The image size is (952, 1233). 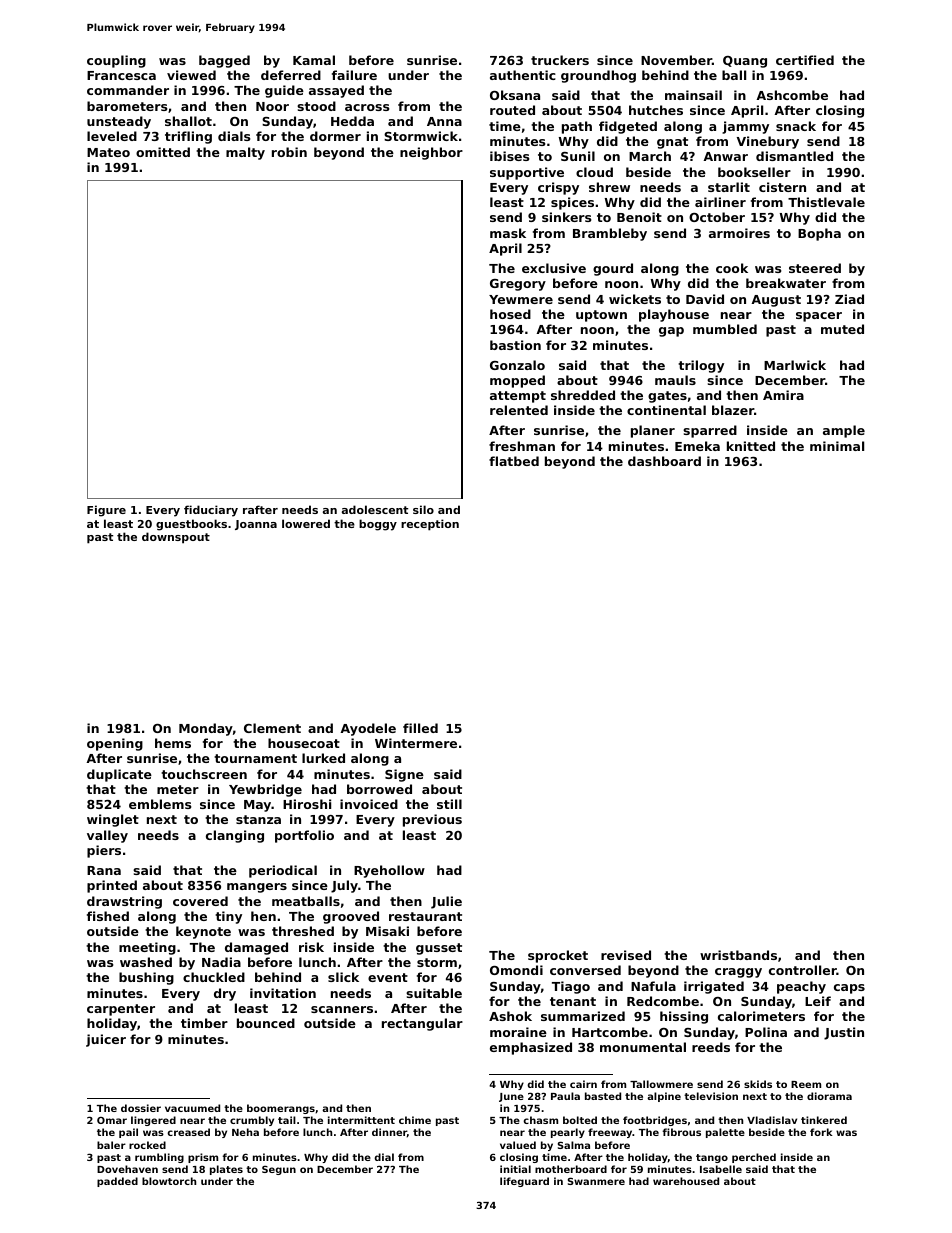 What do you see at coordinates (560, 60) in the image?
I see `truckers` at bounding box center [560, 60].
